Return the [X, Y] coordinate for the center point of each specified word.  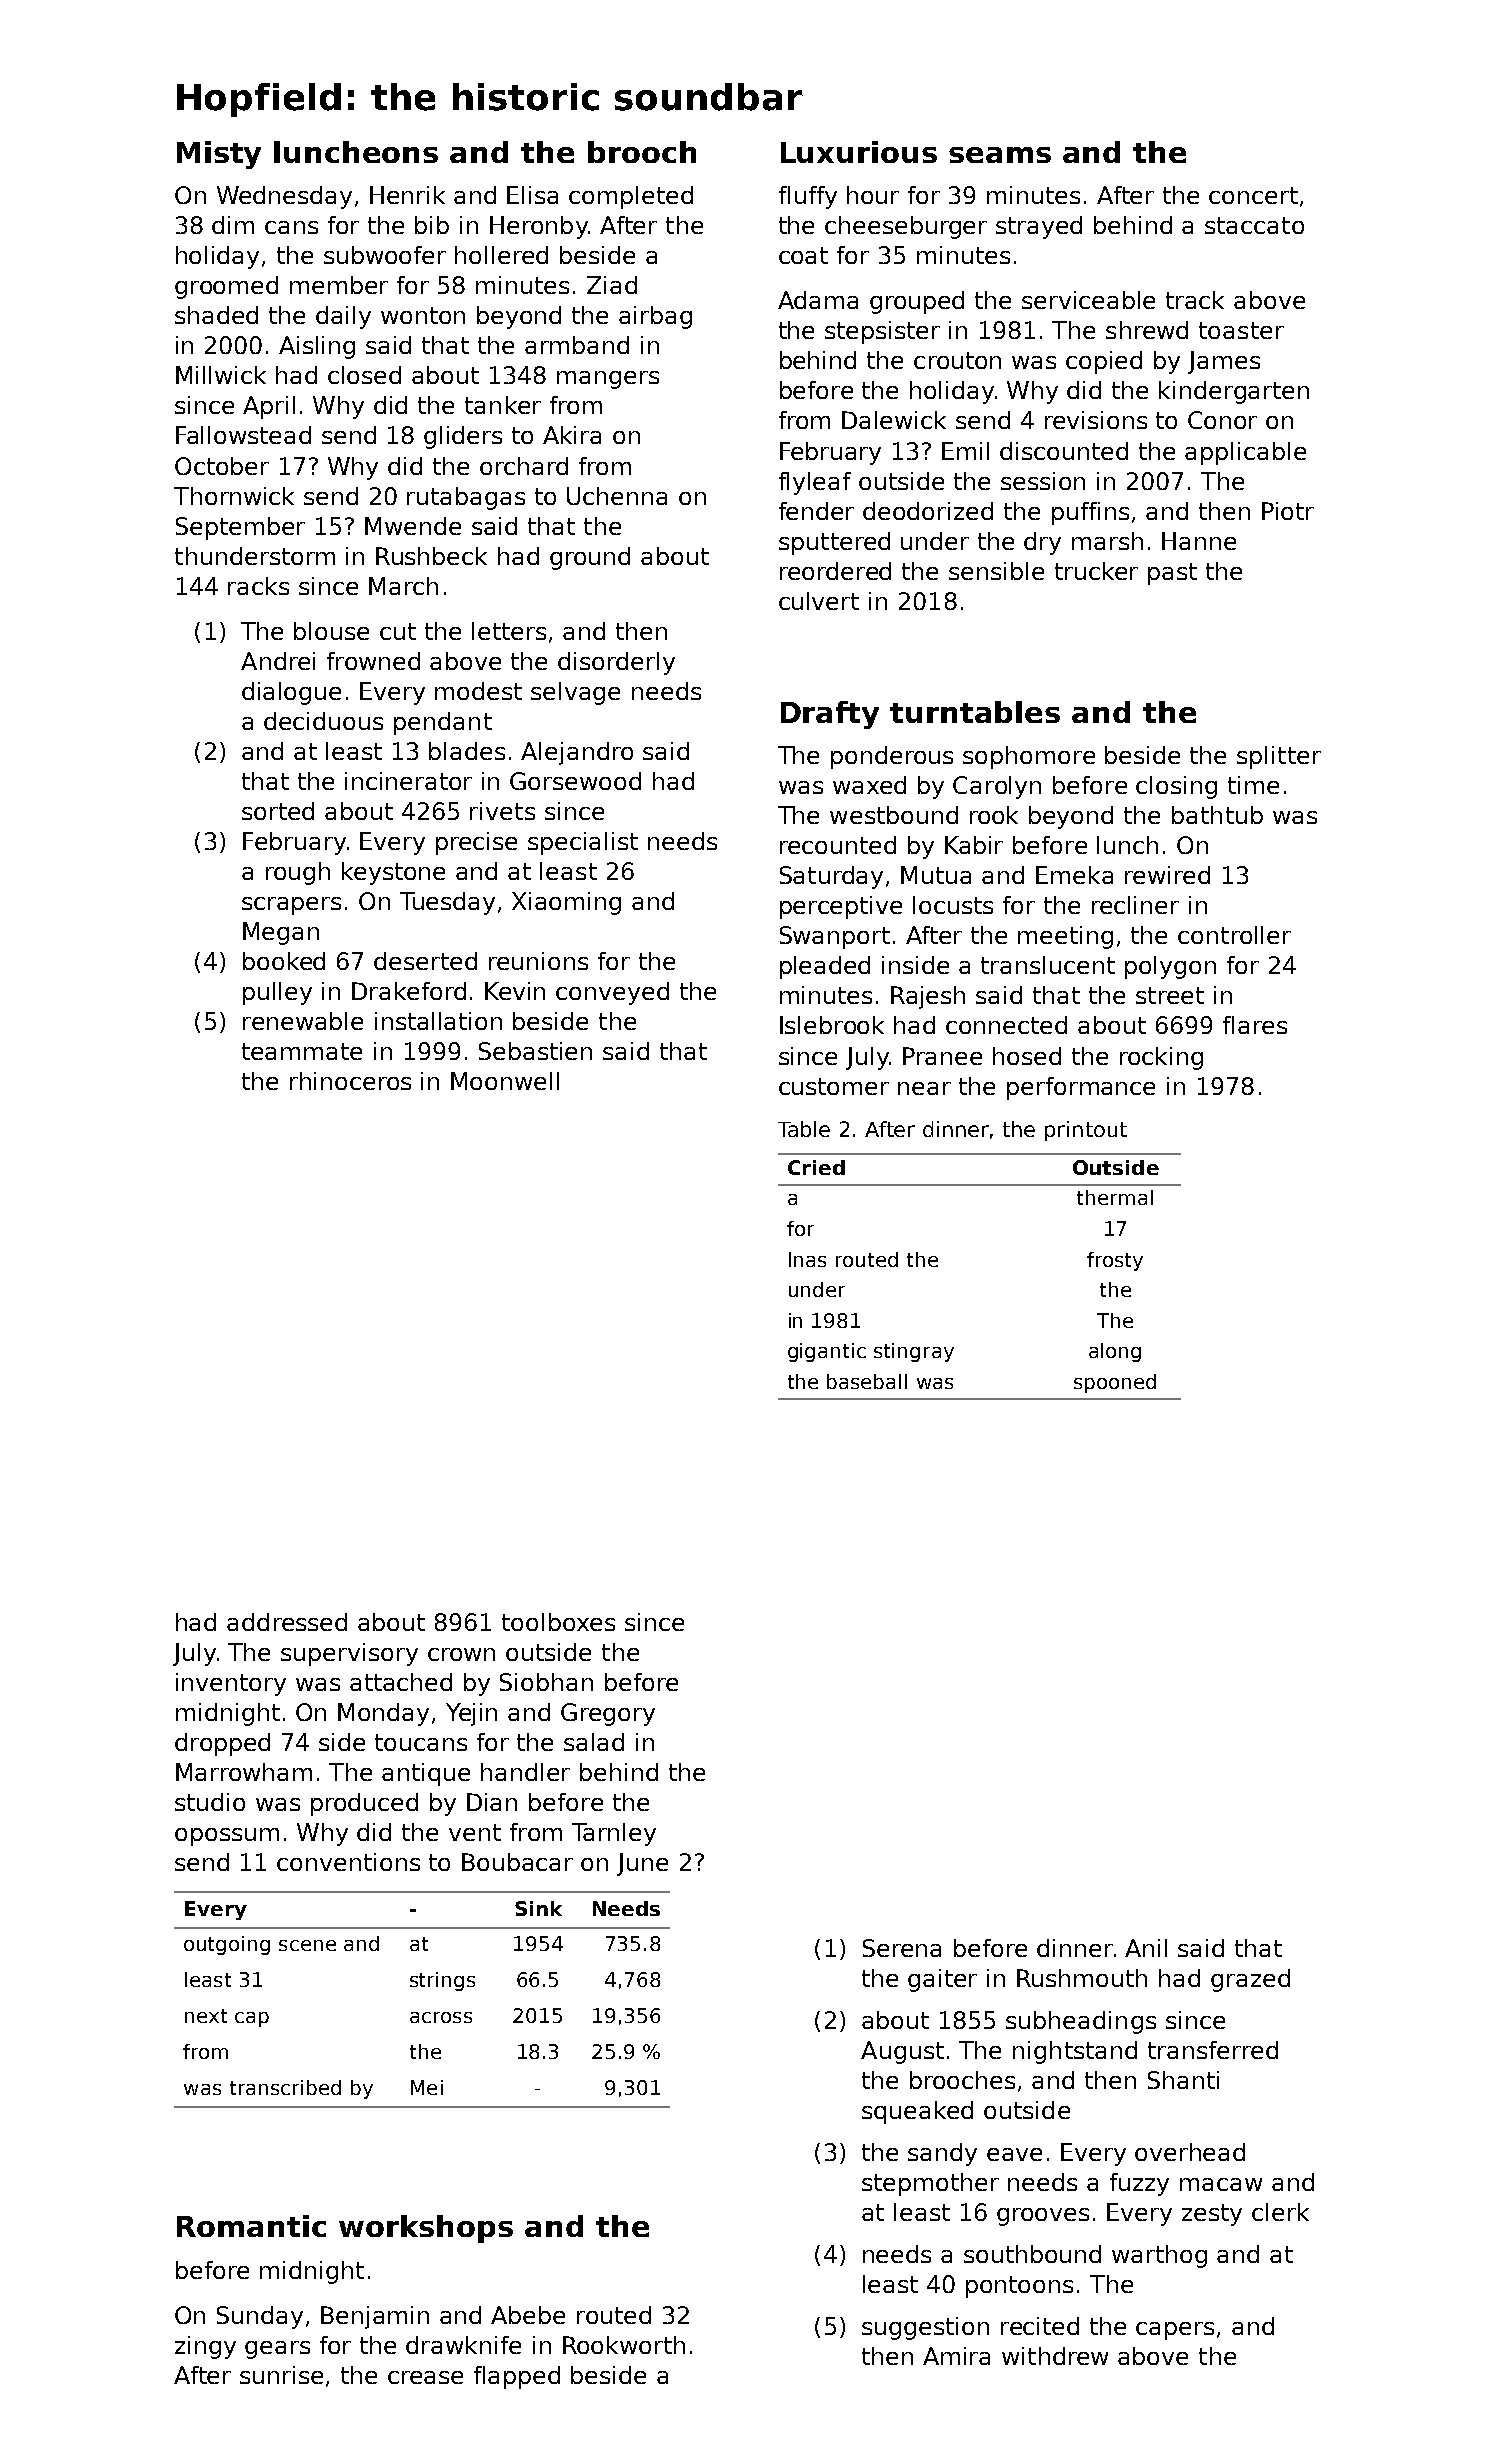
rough [298, 873]
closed [364, 375]
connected [1006, 1025]
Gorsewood [575, 781]
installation [438, 1021]
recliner [1135, 905]
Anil [1146, 1948]
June [642, 1864]
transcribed [285, 2087]
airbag [655, 317]
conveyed [612, 993]
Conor [1222, 420]
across [441, 2017]
